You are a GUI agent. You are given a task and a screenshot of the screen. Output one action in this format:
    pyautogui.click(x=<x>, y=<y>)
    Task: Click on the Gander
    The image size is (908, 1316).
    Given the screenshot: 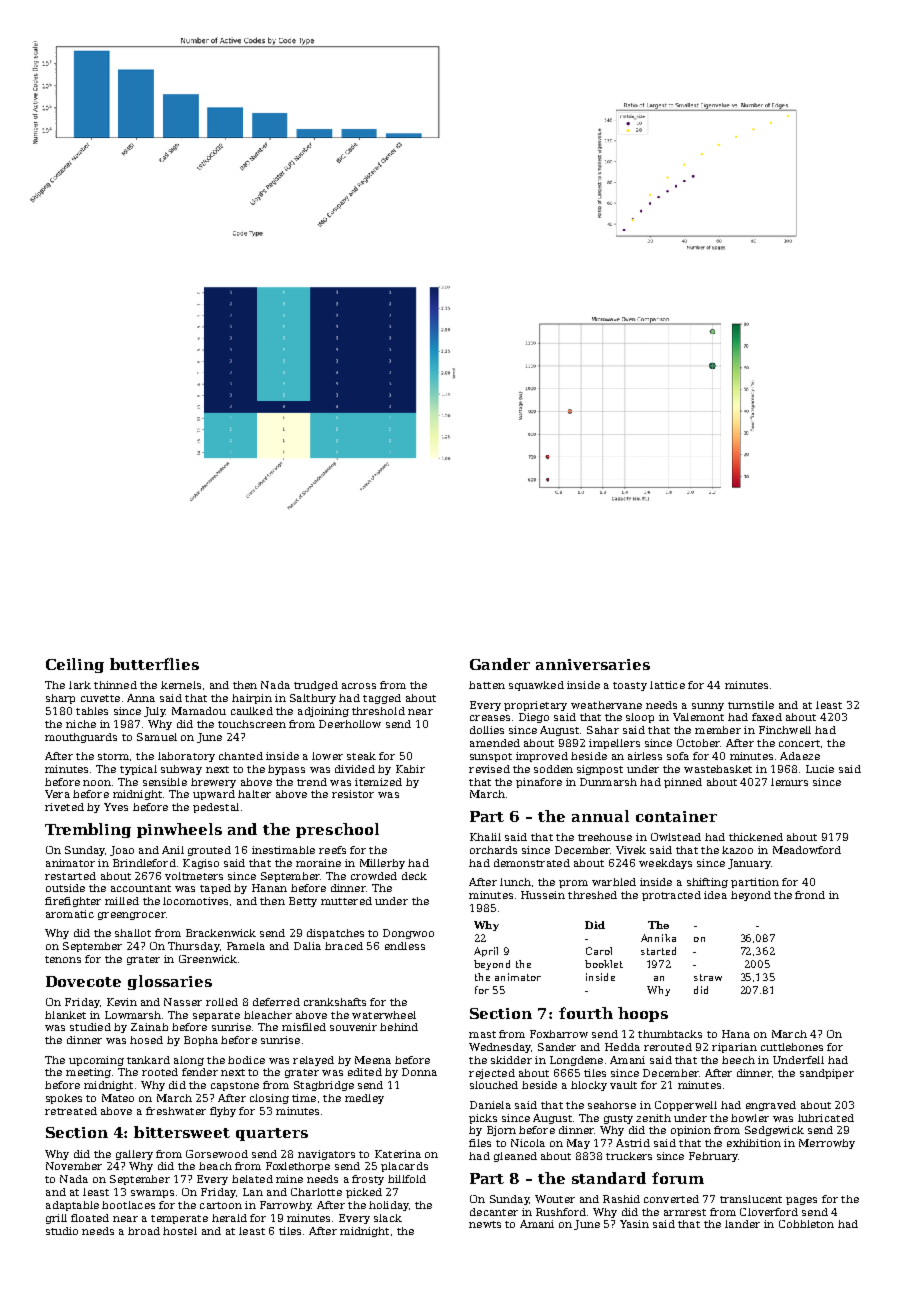 What is the action you would take?
    pyautogui.click(x=500, y=664)
